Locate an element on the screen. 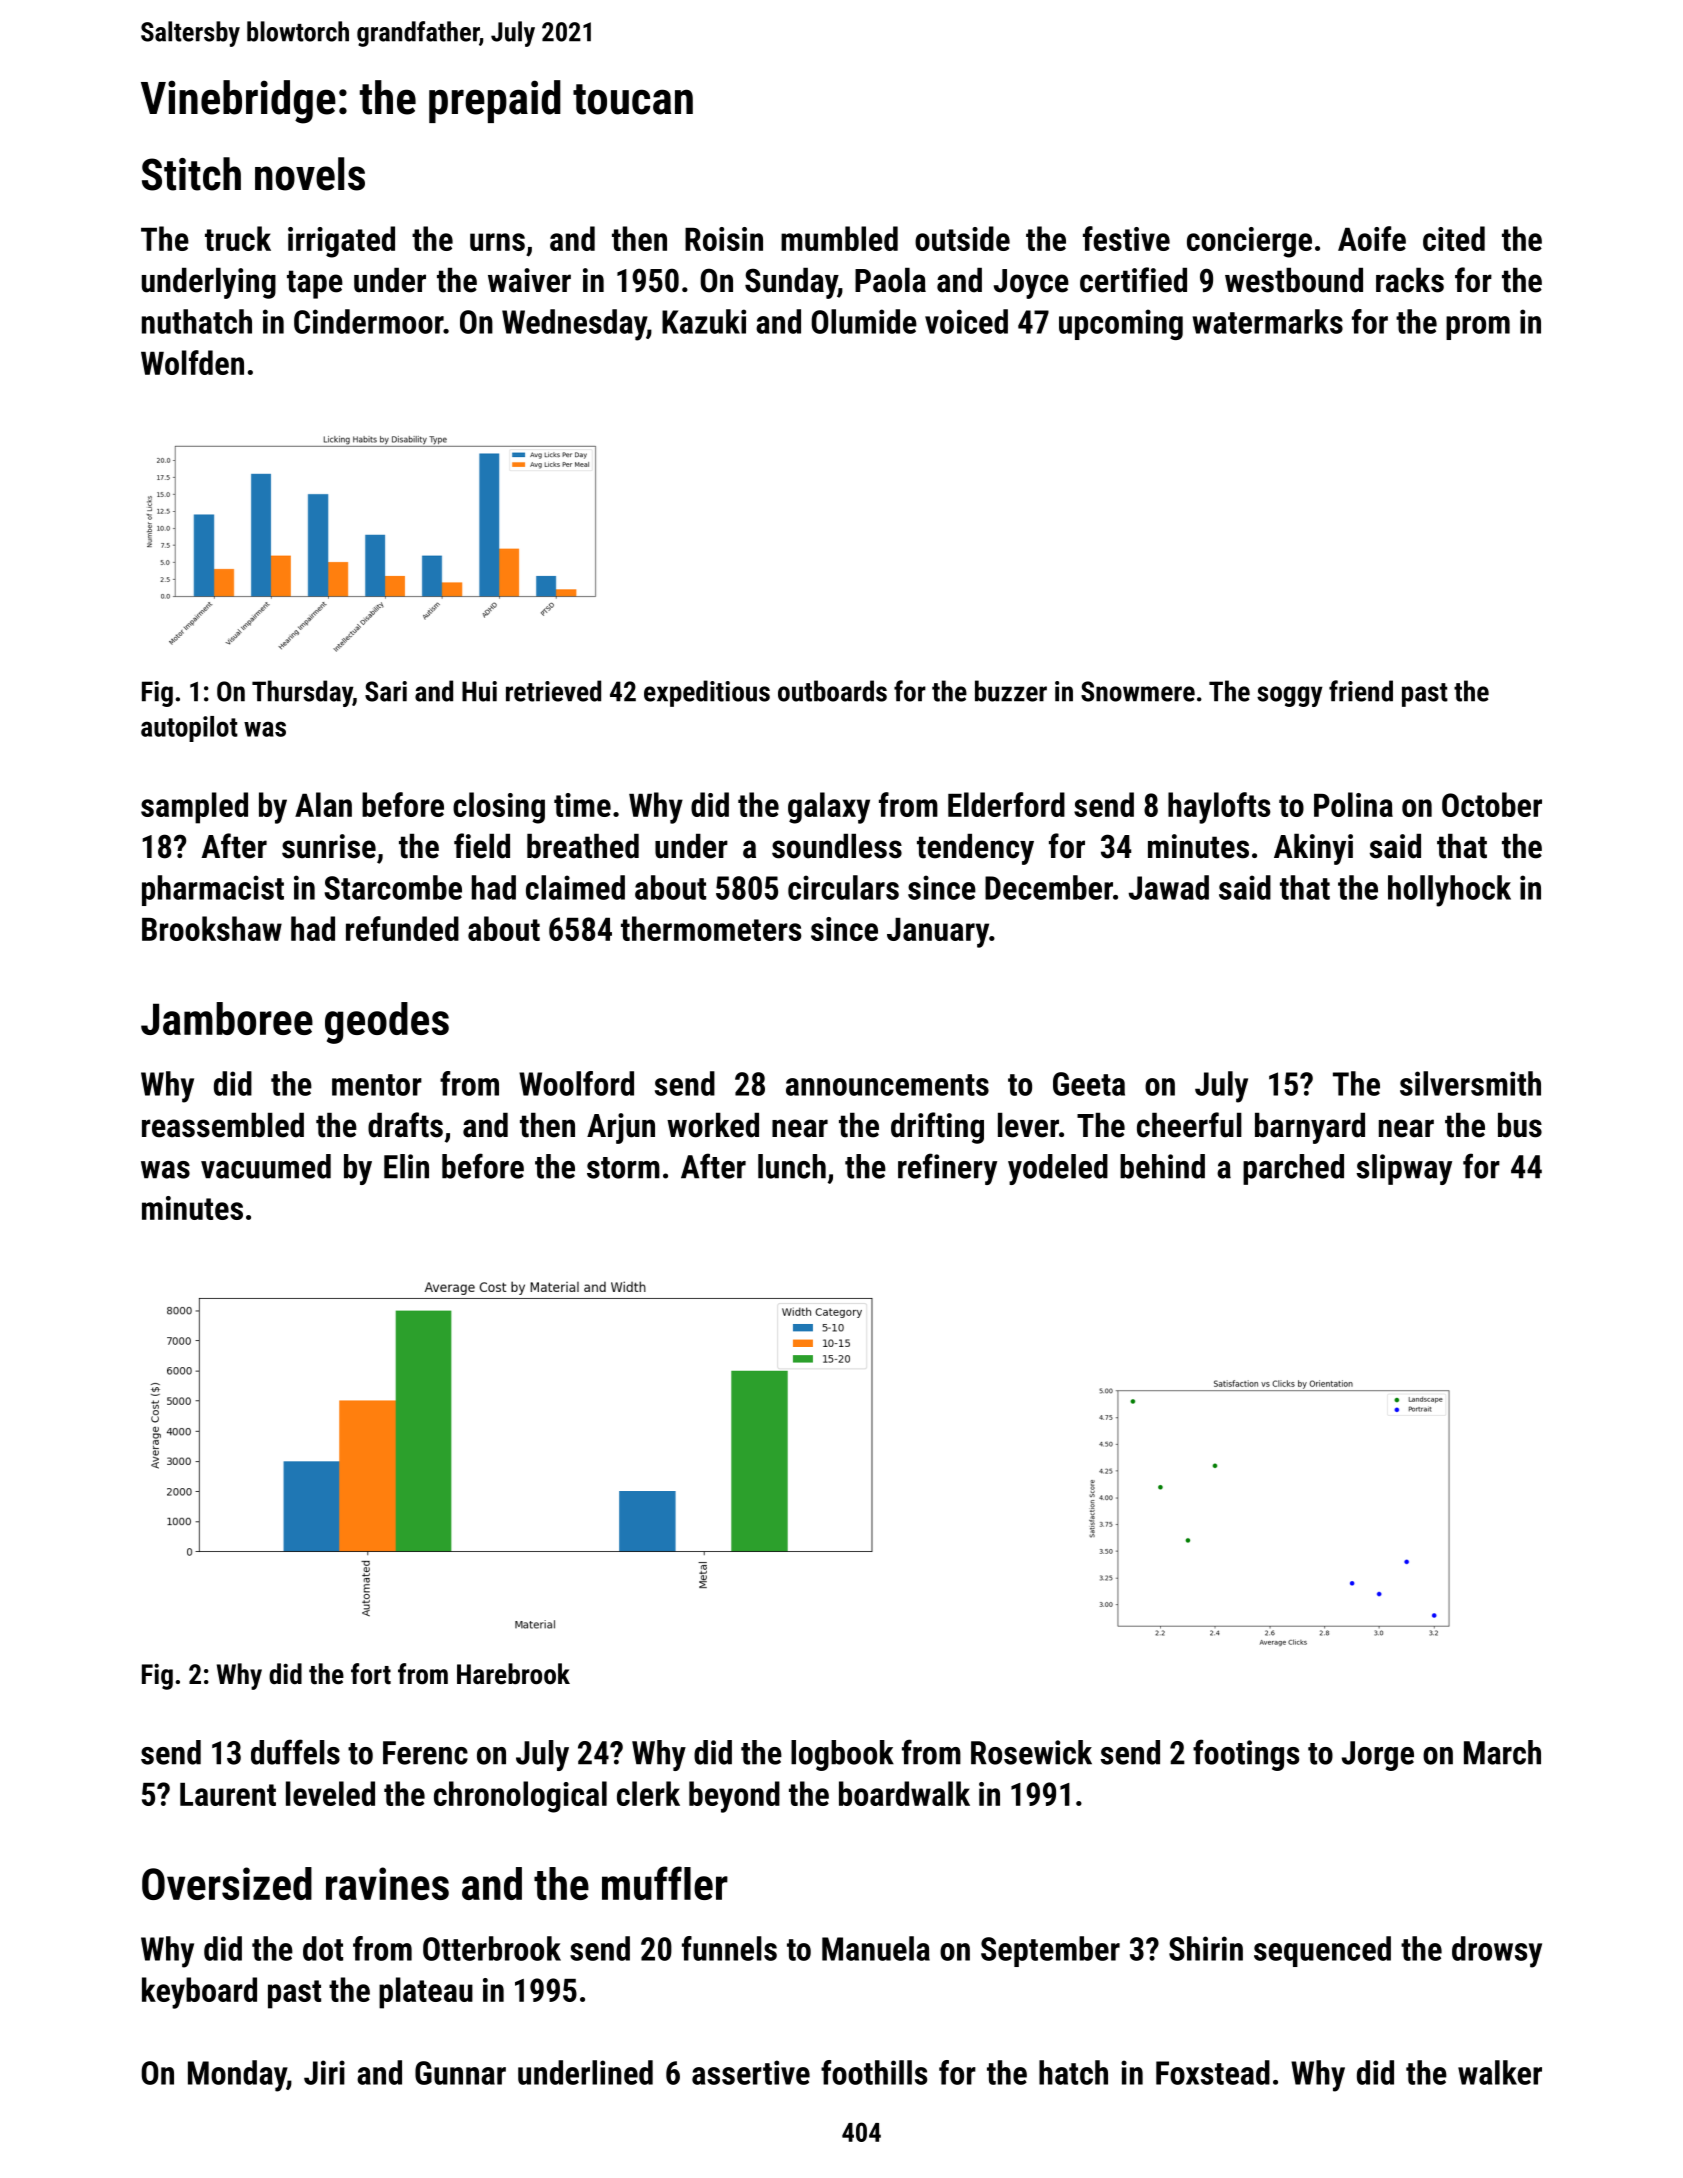  buzzer is located at coordinates (1011, 691).
